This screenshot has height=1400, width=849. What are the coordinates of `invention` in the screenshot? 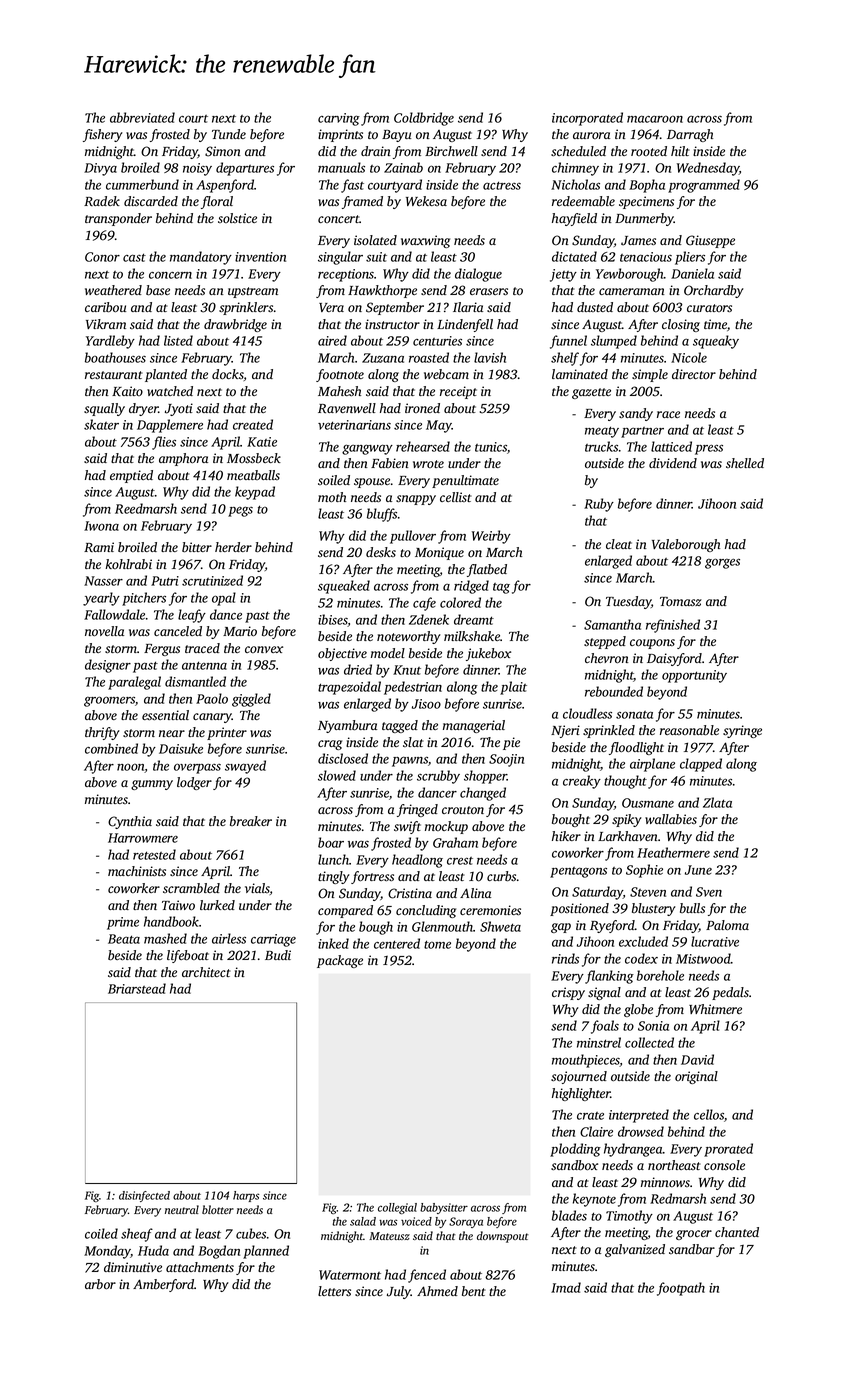 It's located at (260, 257).
